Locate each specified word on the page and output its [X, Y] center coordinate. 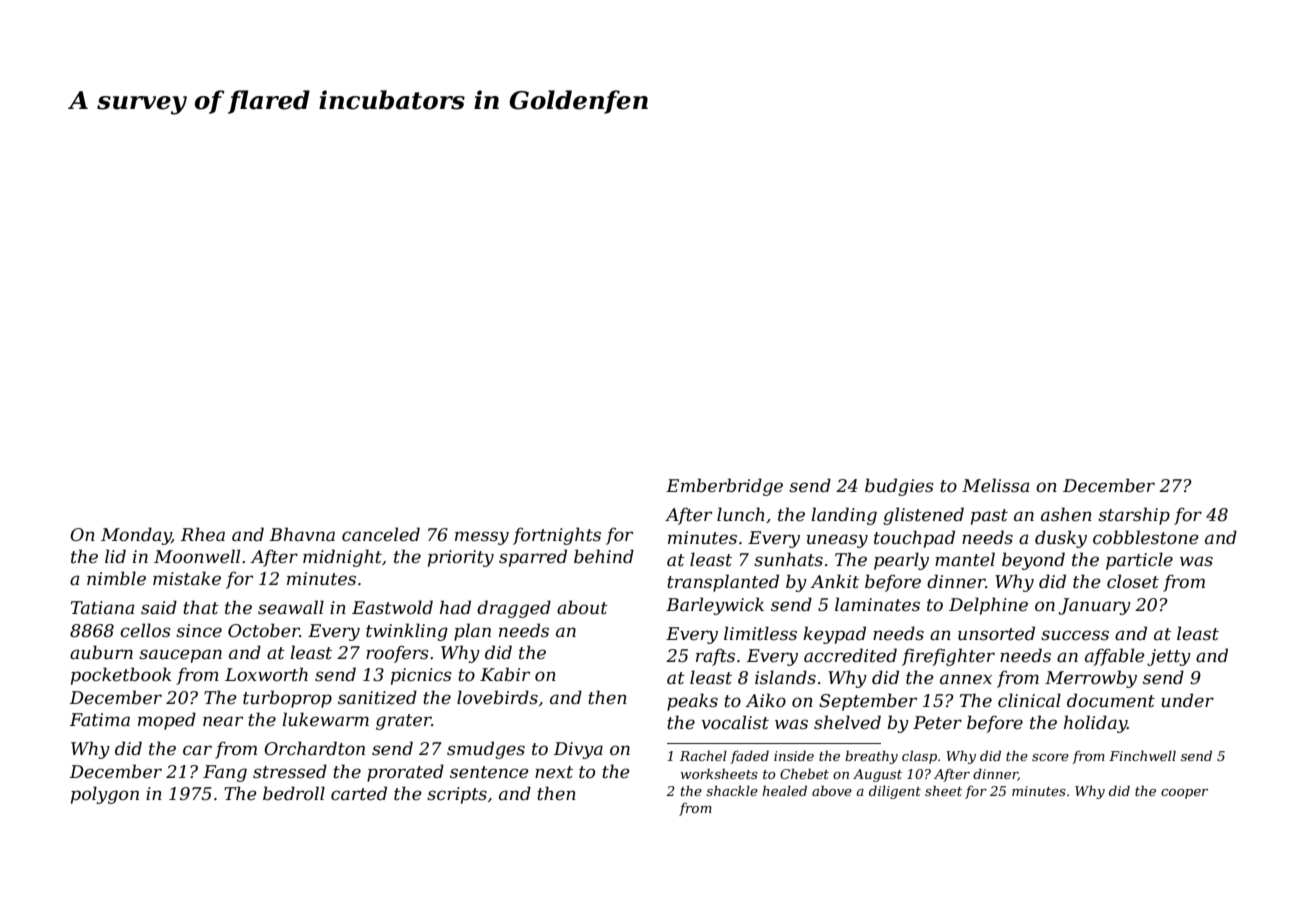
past [989, 517]
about [582, 607]
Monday [136, 536]
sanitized [377, 697]
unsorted [996, 633]
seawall [291, 607]
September [868, 702]
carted [359, 793]
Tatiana [102, 607]
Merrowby [1091, 679]
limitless [760, 633]
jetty [1169, 657]
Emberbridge [724, 487]
